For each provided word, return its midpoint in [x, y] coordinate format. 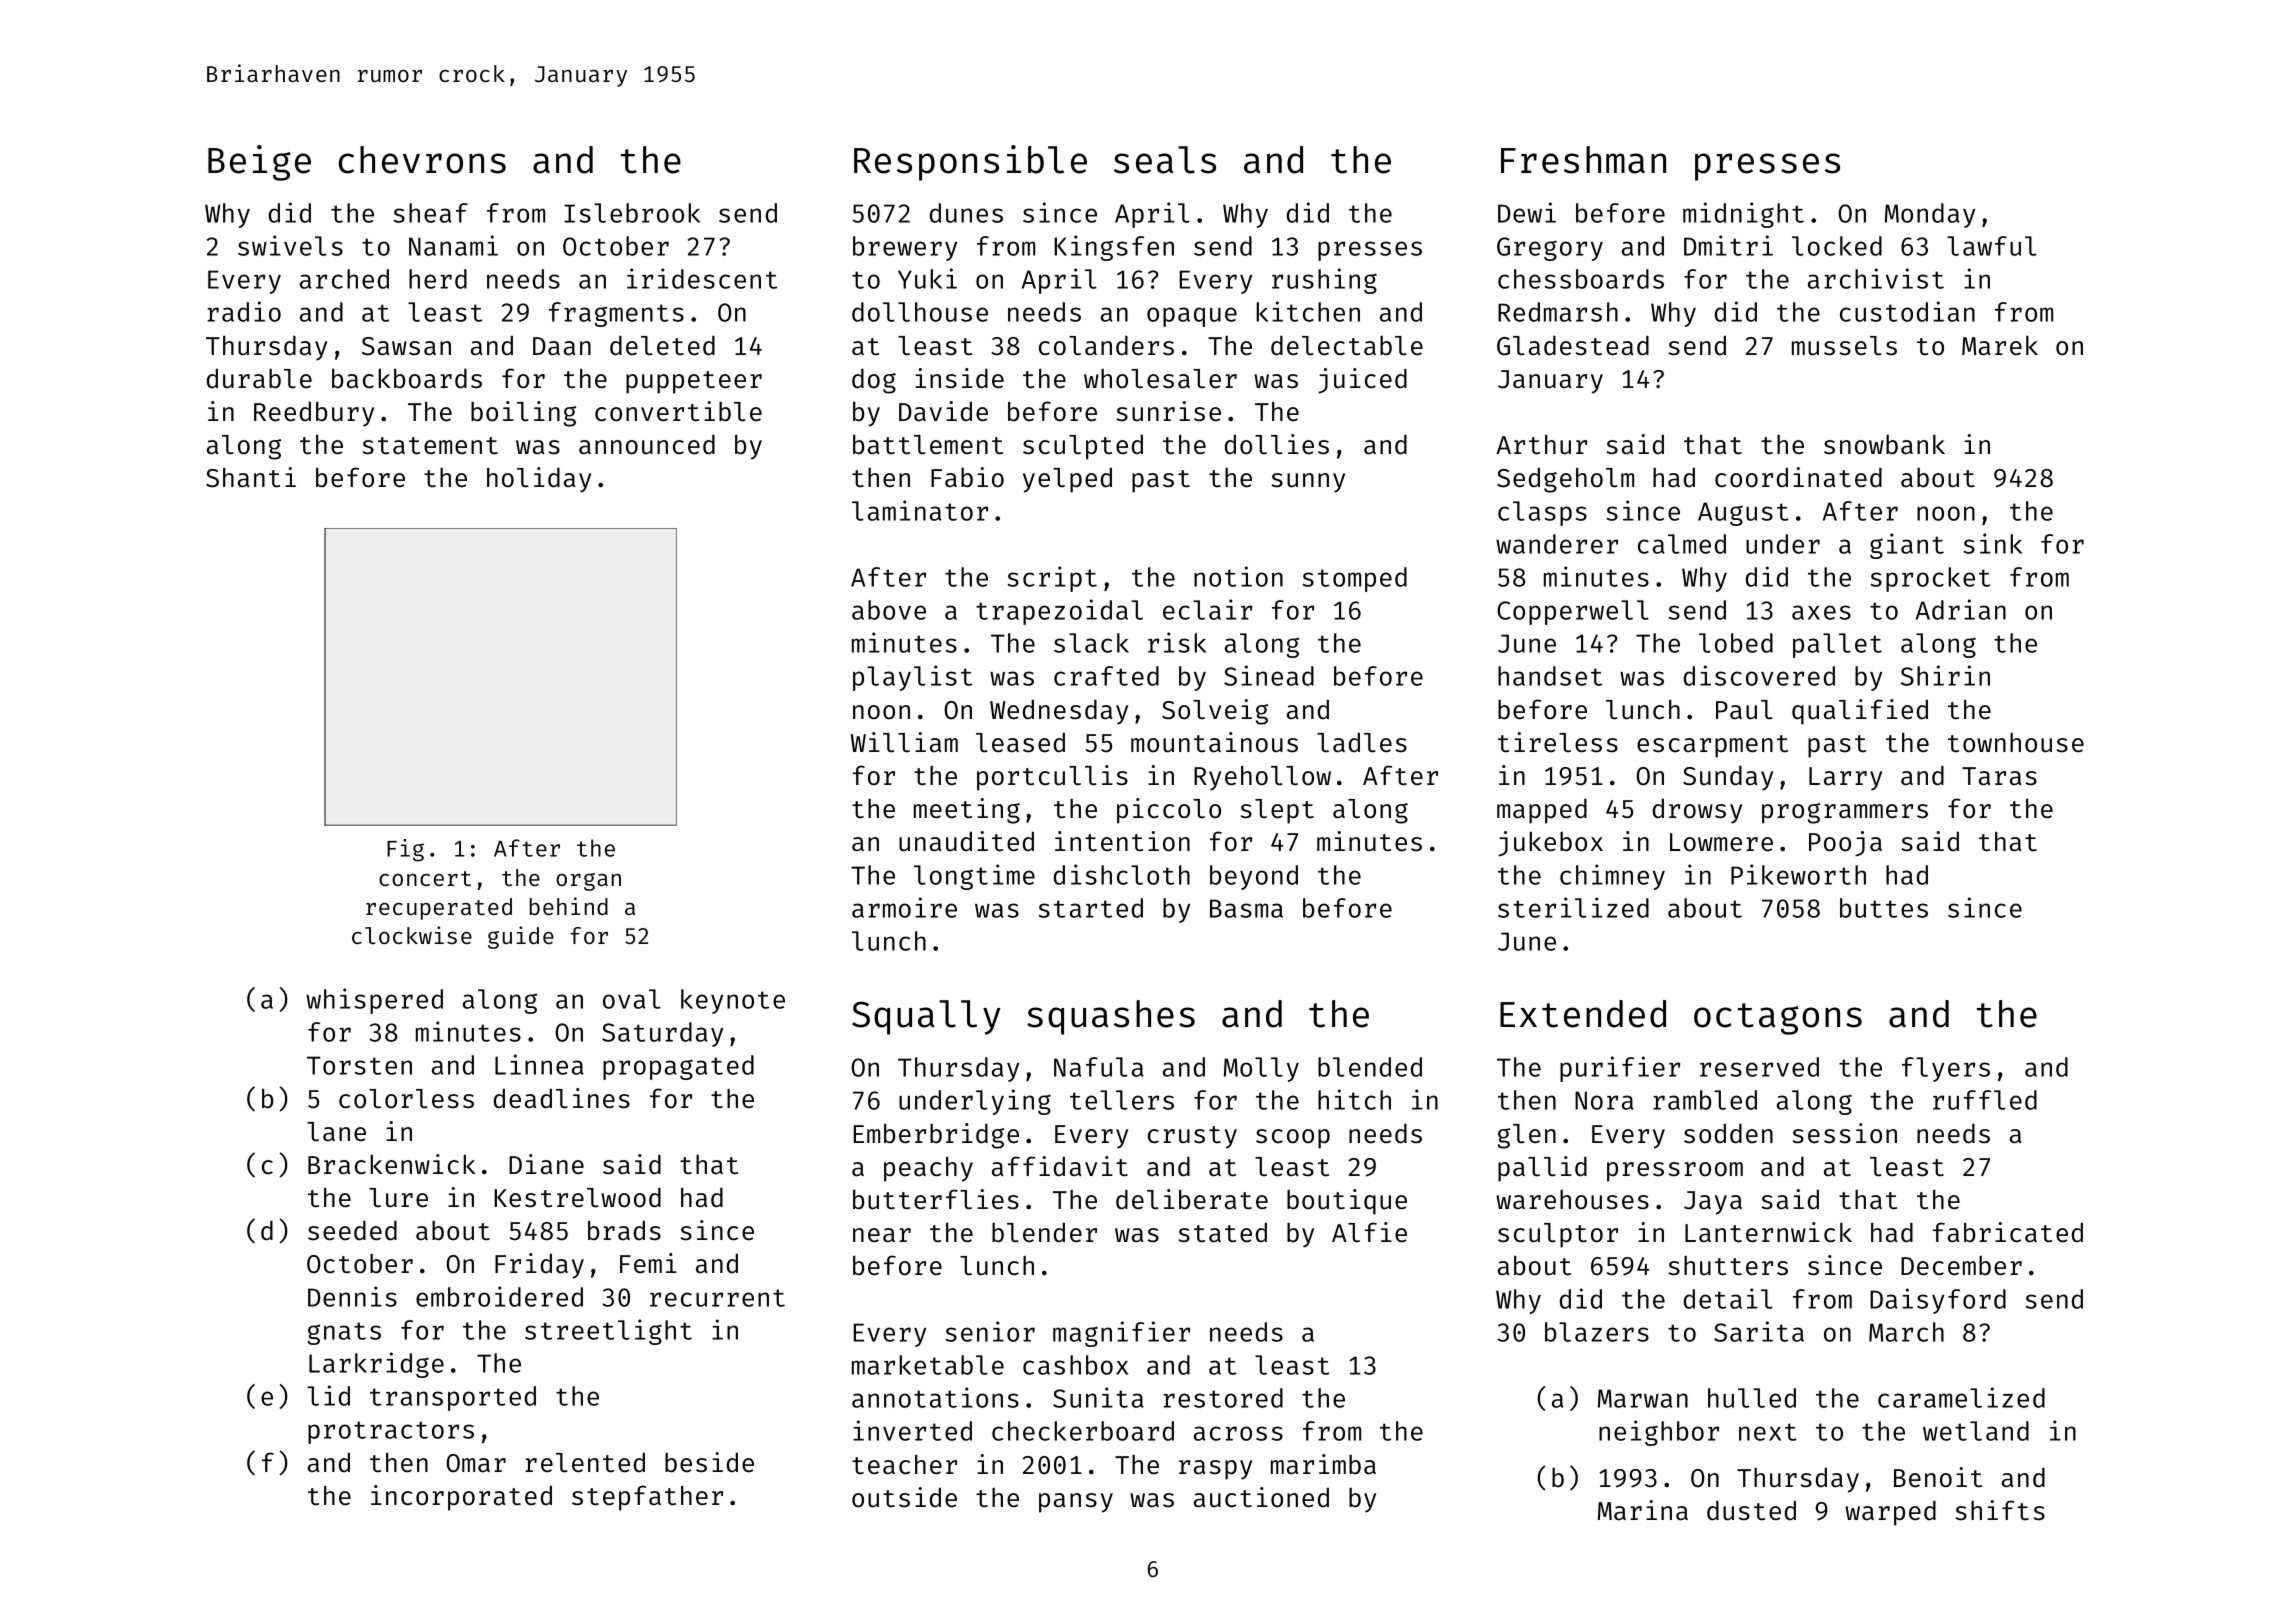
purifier [1620, 1069]
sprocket [1930, 579]
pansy [1076, 1503]
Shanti [251, 477]
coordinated [1798, 477]
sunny [1308, 483]
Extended [1583, 1014]
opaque [1192, 317]
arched [344, 279]
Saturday [662, 1034]
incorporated [461, 1498]
